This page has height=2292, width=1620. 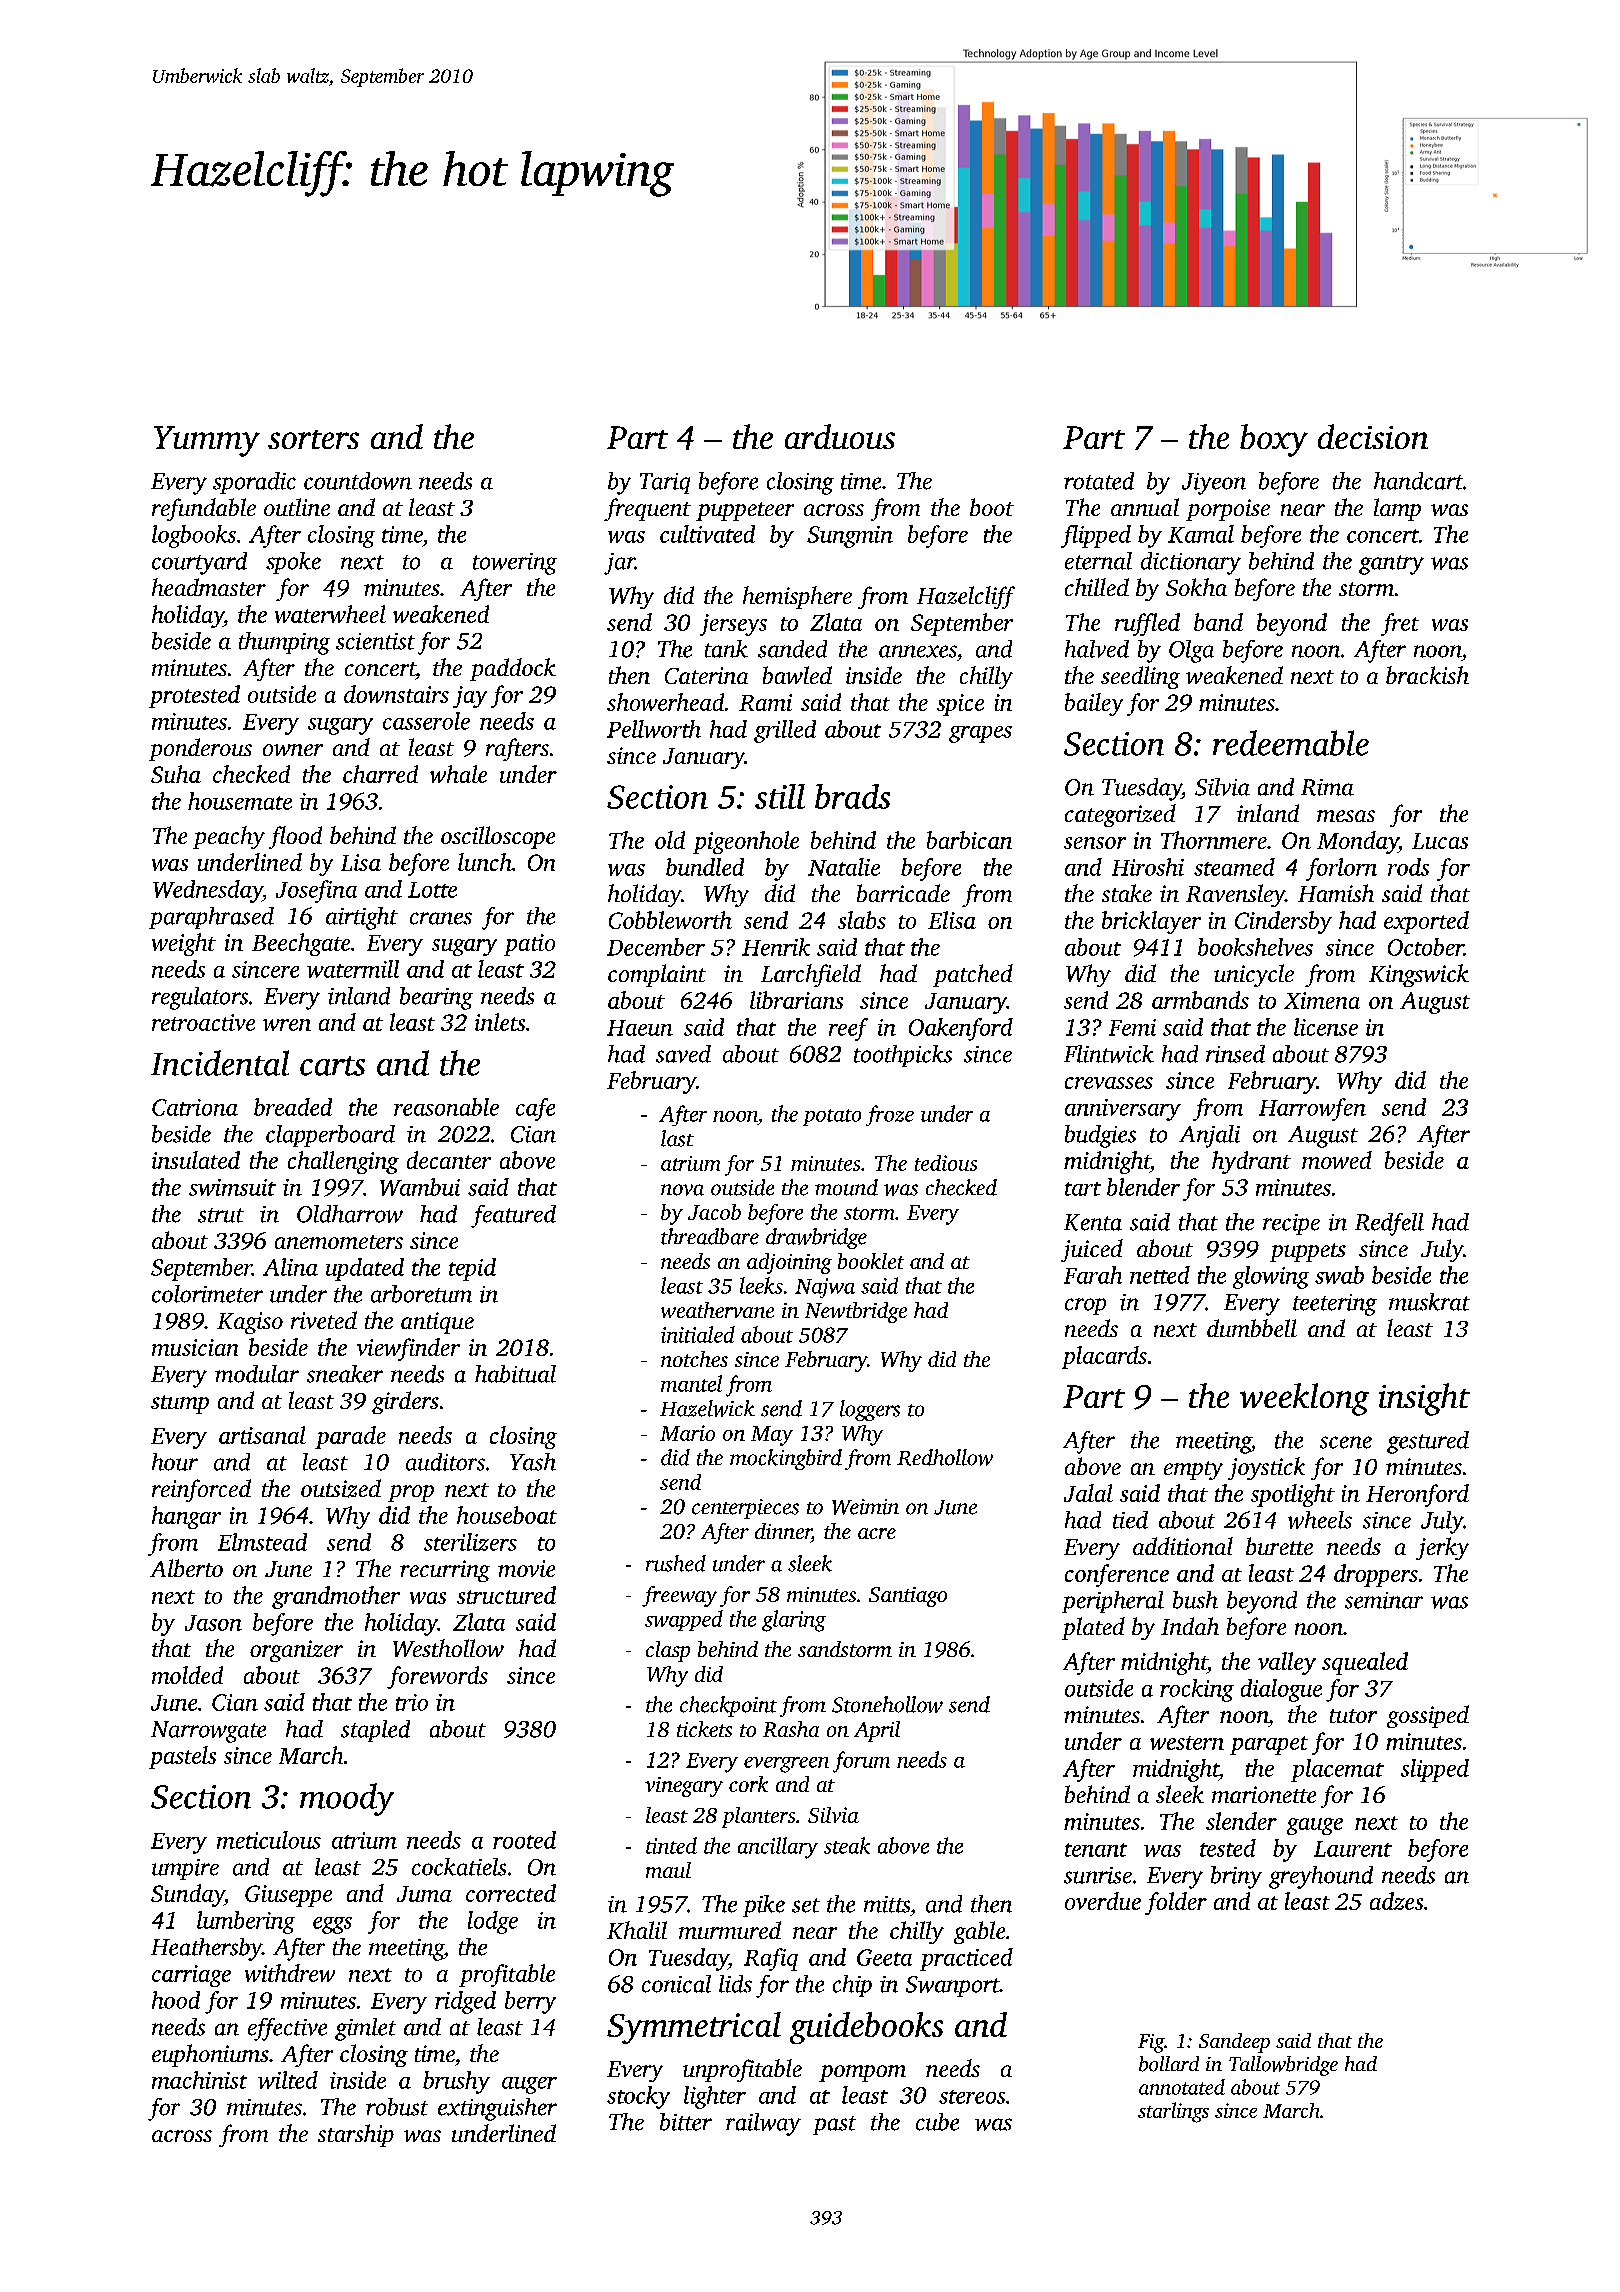 I want to click on logbooks, so click(x=194, y=536).
